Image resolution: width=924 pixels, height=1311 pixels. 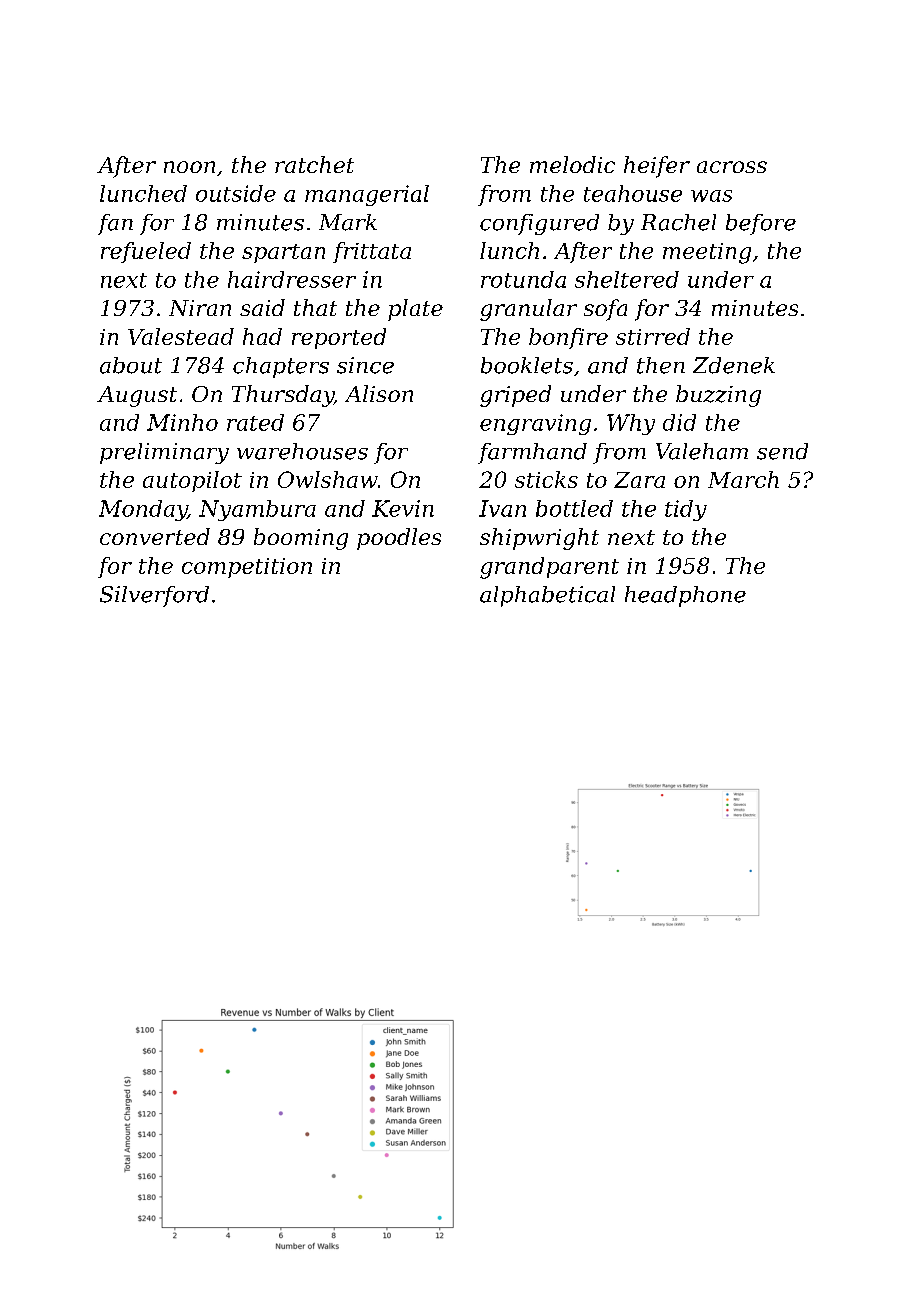 I want to click on heifer, so click(x=657, y=167).
